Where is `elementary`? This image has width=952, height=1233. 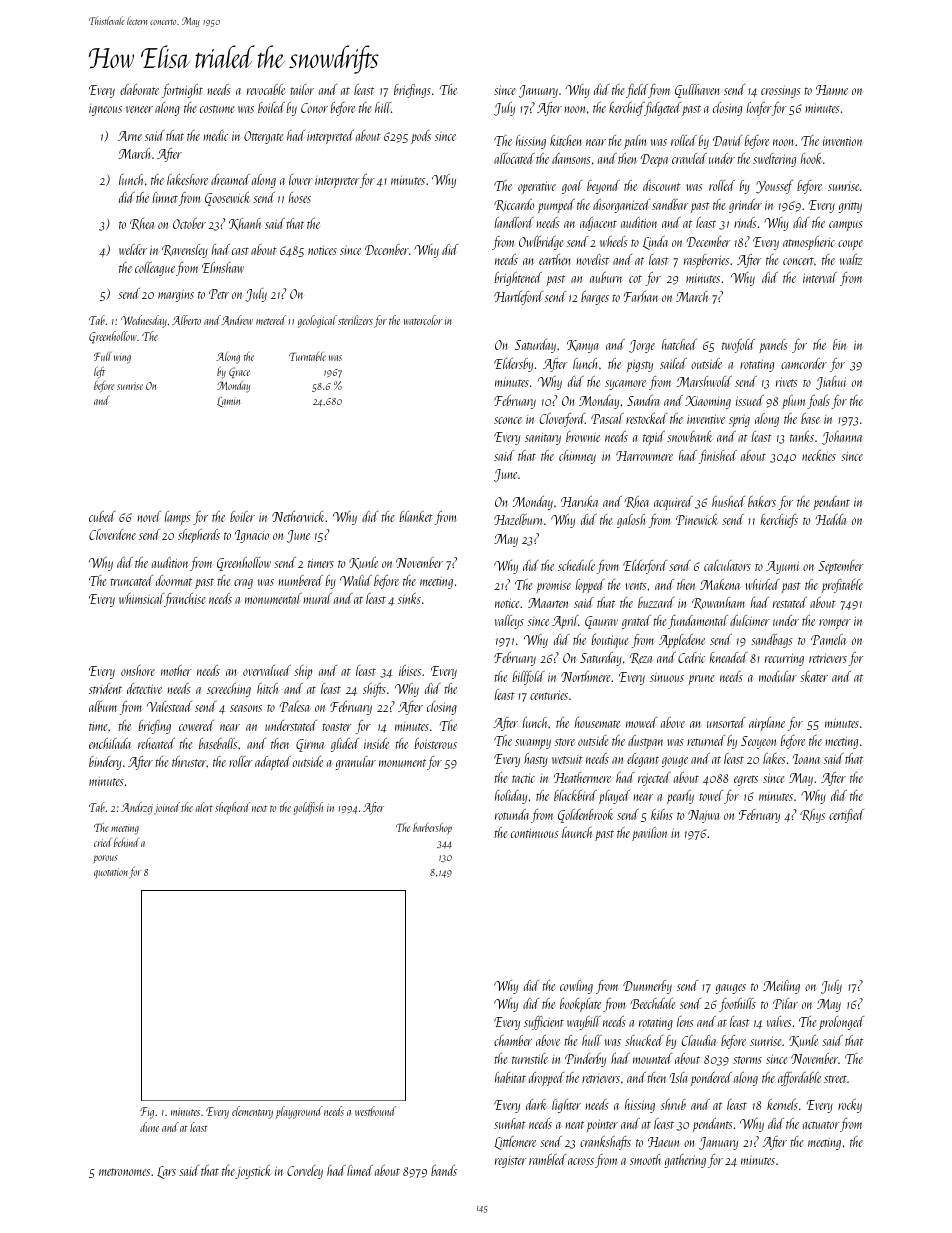 elementary is located at coordinates (252, 1112).
